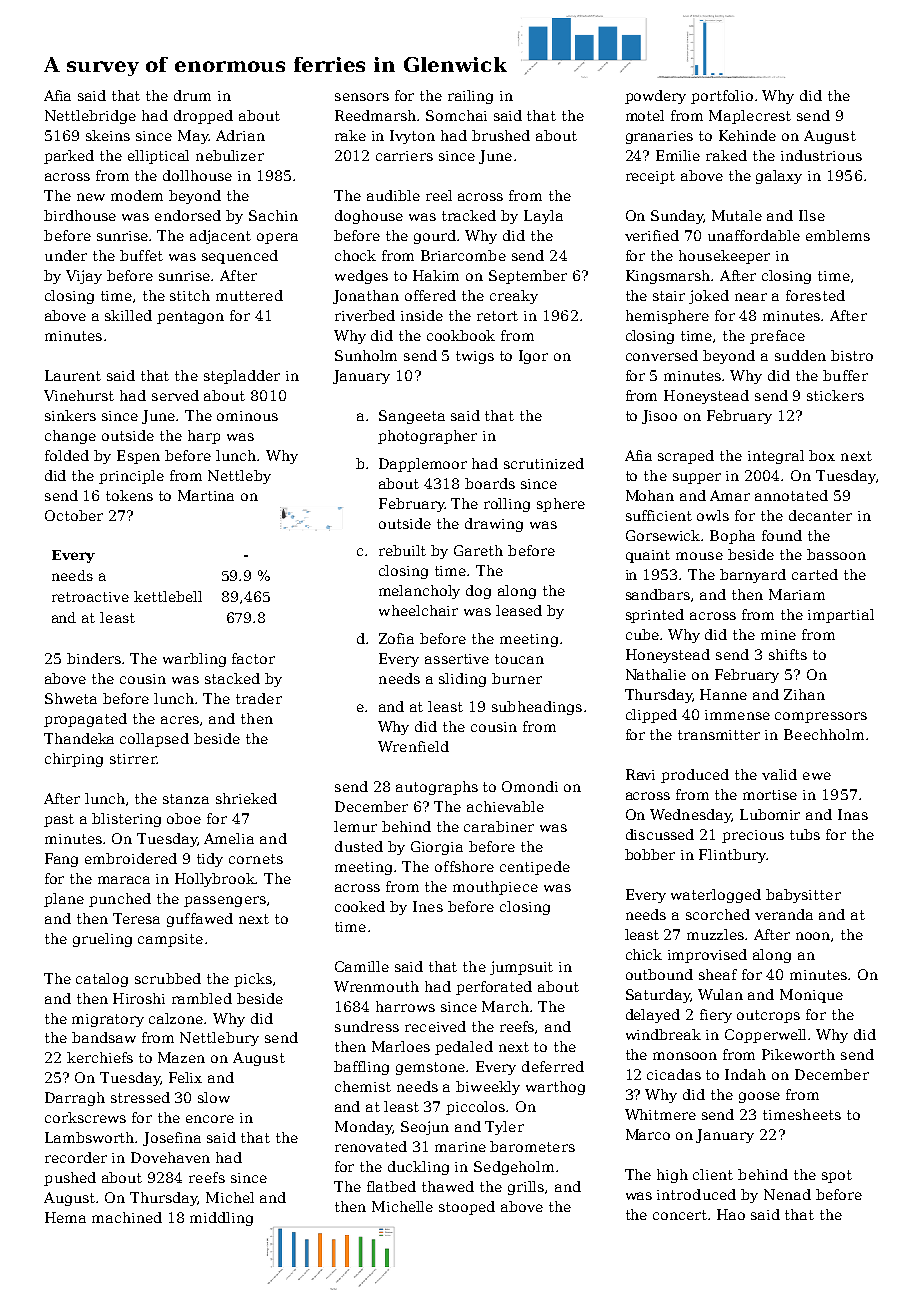 The height and width of the page is (1308, 924). Describe the element at coordinates (186, 799) in the page. I see `stanza` at that location.
